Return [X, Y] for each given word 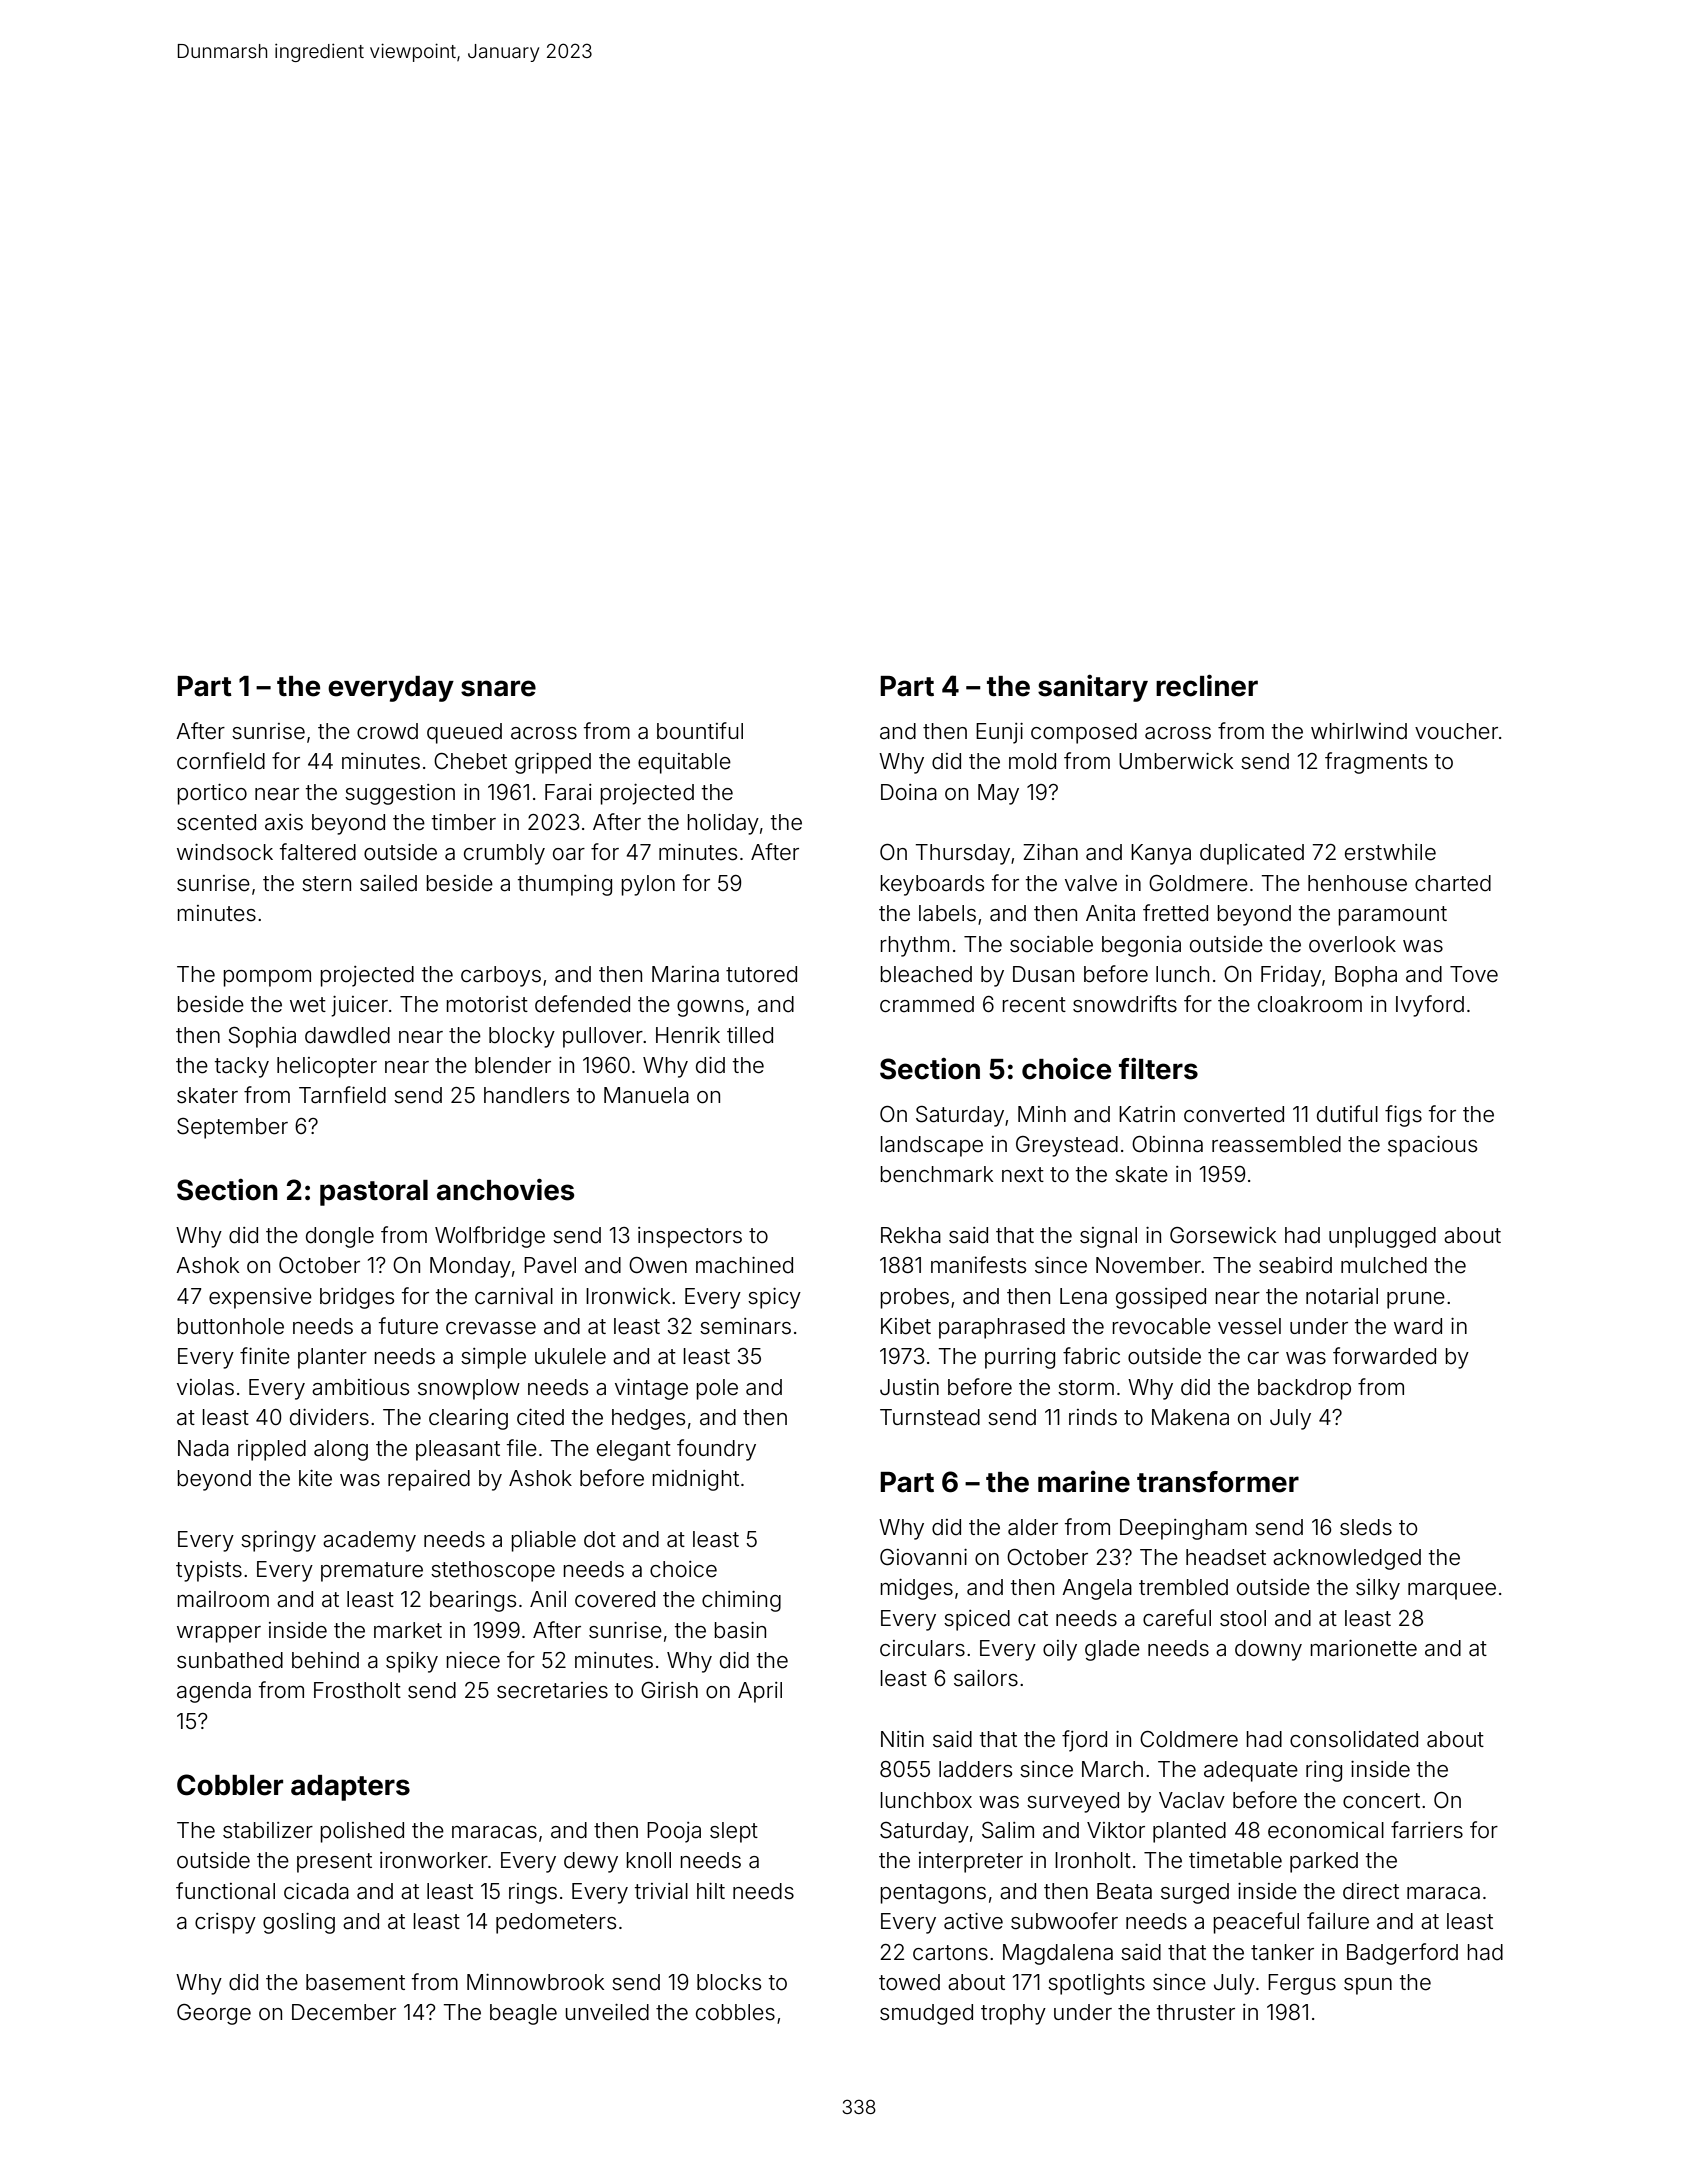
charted [1453, 883]
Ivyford [1430, 1006]
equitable [684, 763]
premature [372, 1572]
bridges [357, 1298]
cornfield [221, 761]
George [214, 2014]
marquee [1452, 1591]
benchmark [936, 1174]
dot [600, 1539]
